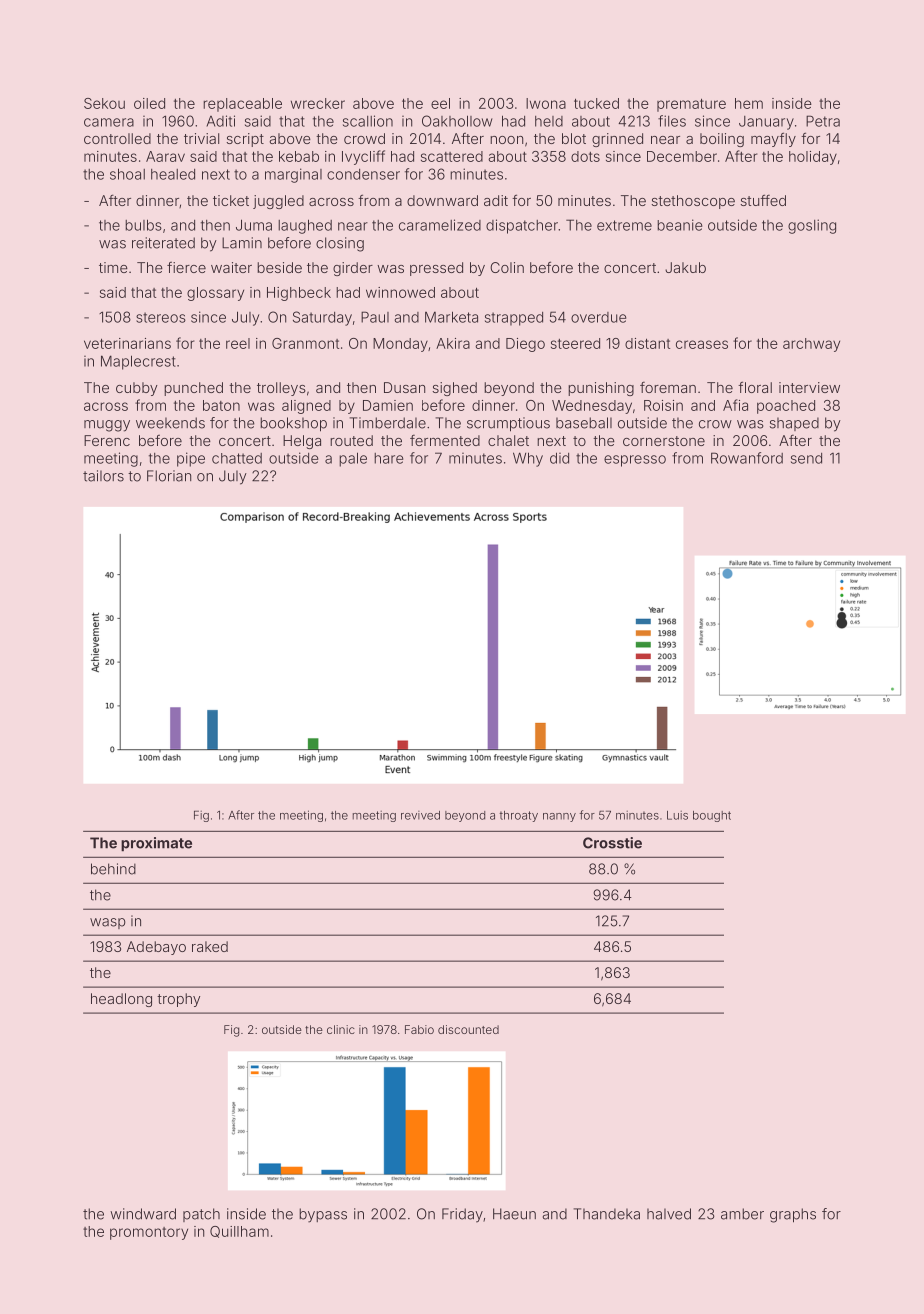 Image resolution: width=924 pixels, height=1314 pixels. Describe the element at coordinates (156, 844) in the image. I see `proximate` at that location.
